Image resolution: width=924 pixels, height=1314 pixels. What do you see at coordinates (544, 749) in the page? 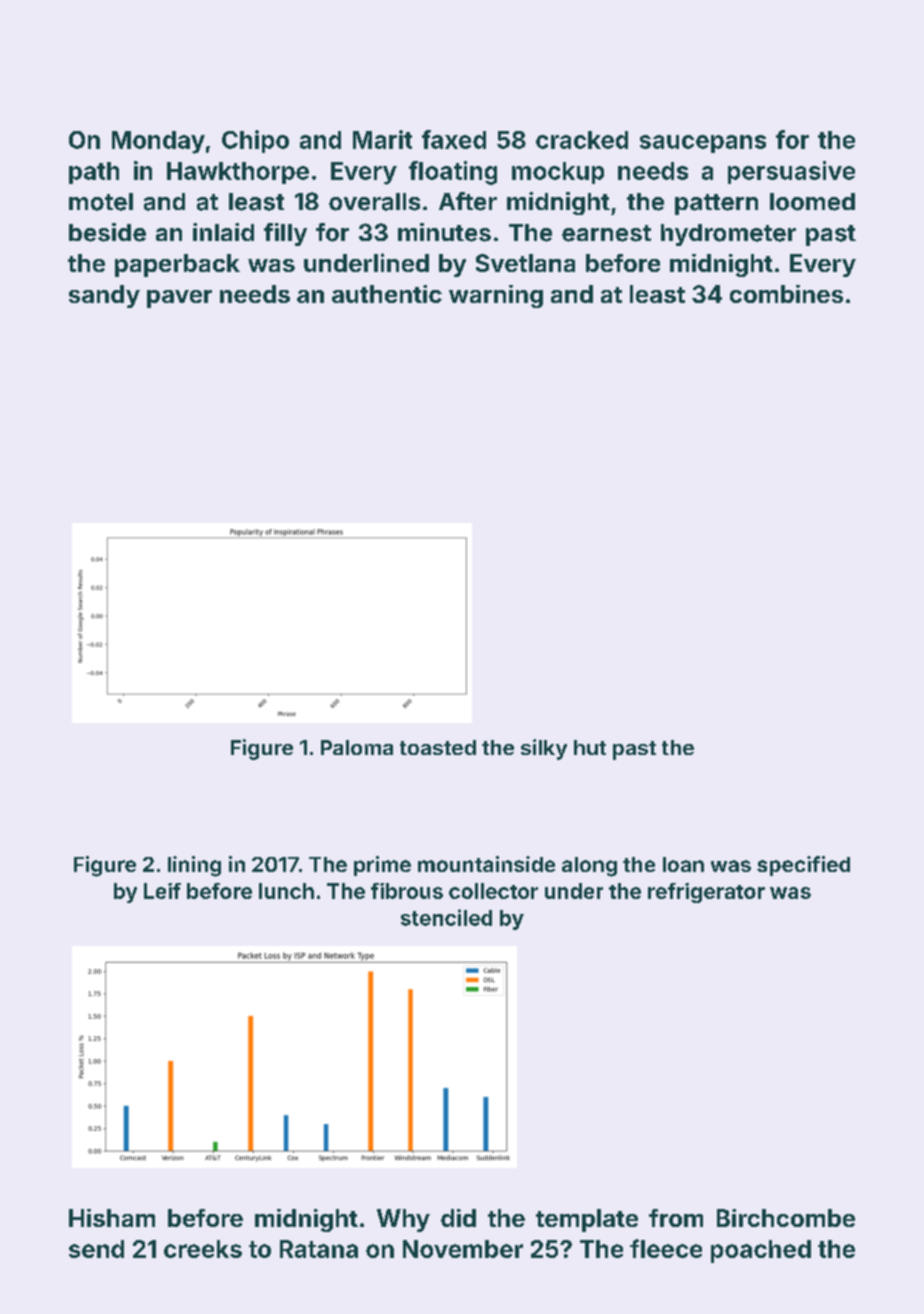
I see `silky` at bounding box center [544, 749].
